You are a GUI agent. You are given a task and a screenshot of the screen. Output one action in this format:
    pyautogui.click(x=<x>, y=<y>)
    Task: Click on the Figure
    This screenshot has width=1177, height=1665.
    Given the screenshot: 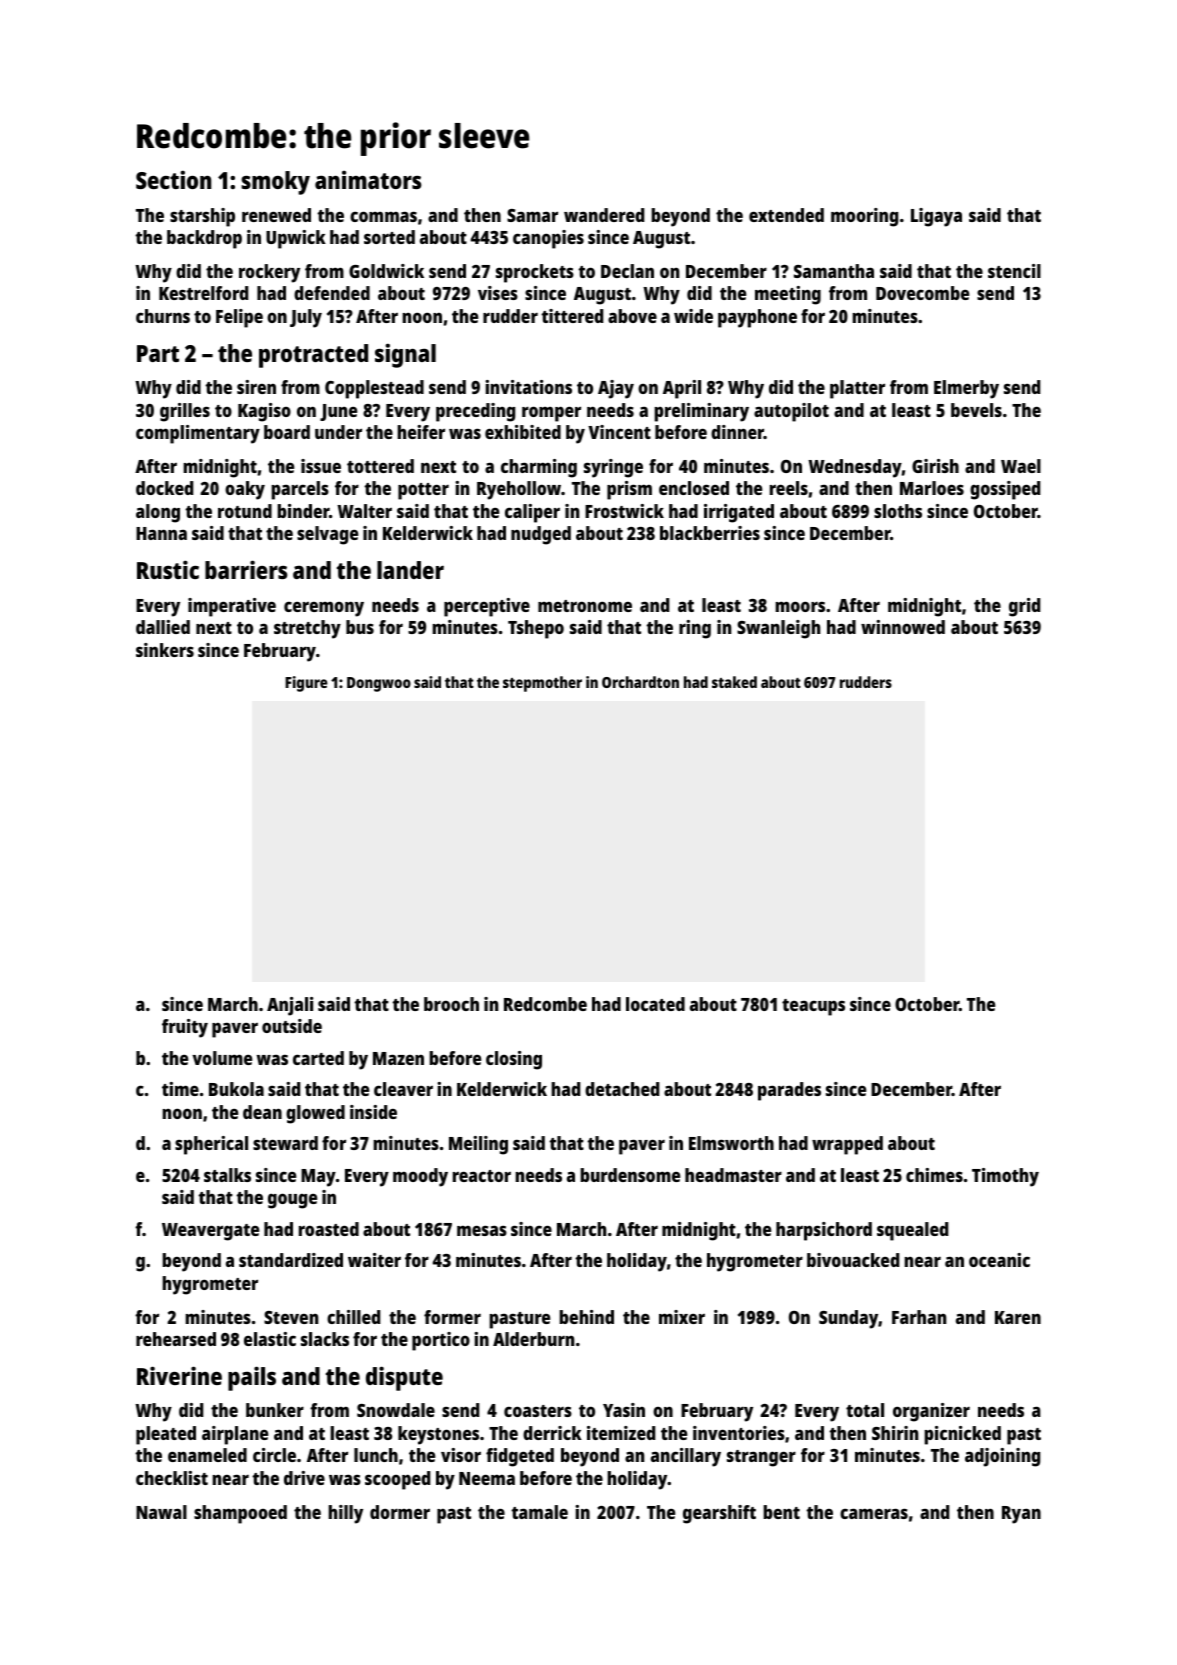 What is the action you would take?
    pyautogui.click(x=306, y=684)
